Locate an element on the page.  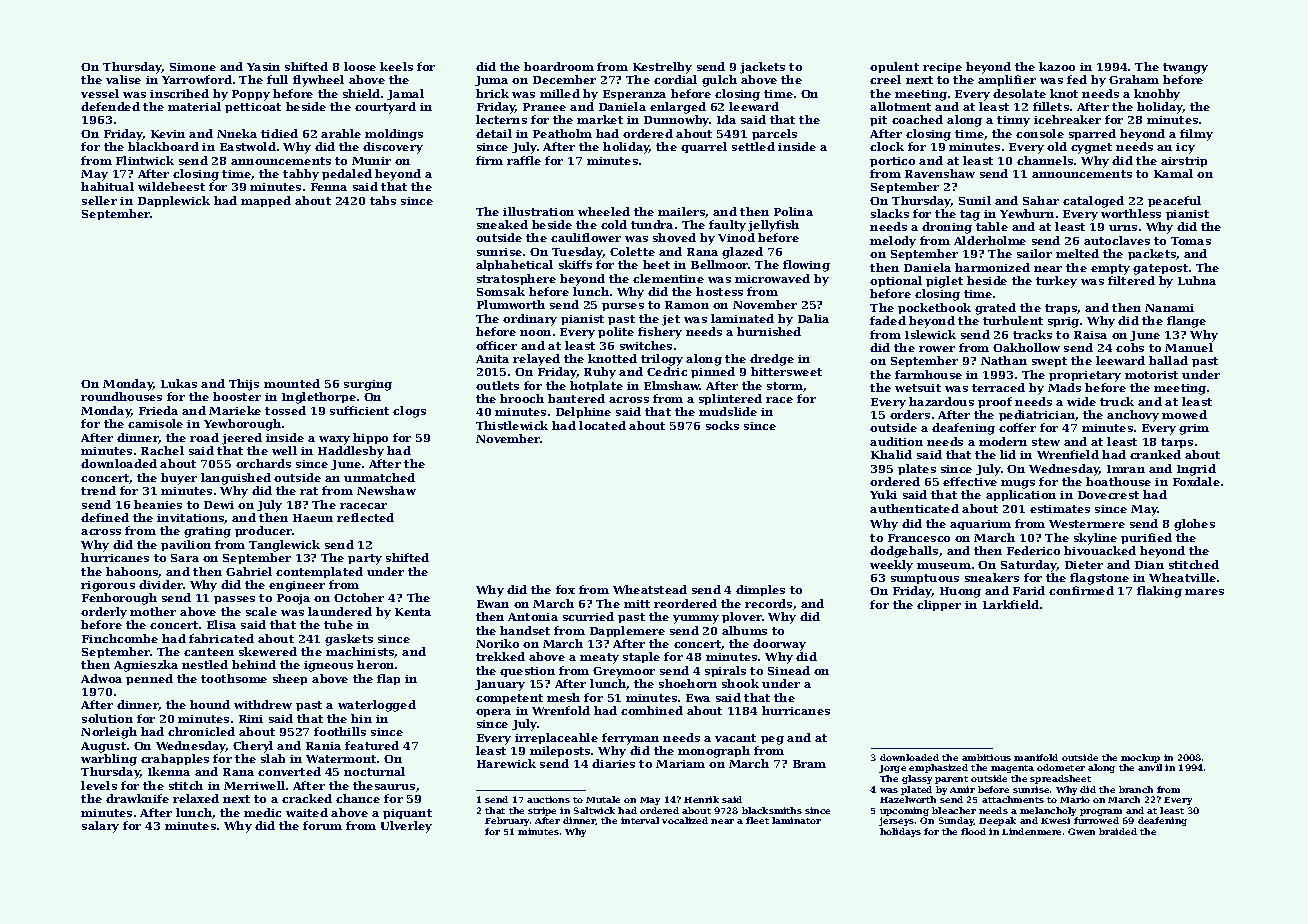
hippo is located at coordinates (370, 438).
